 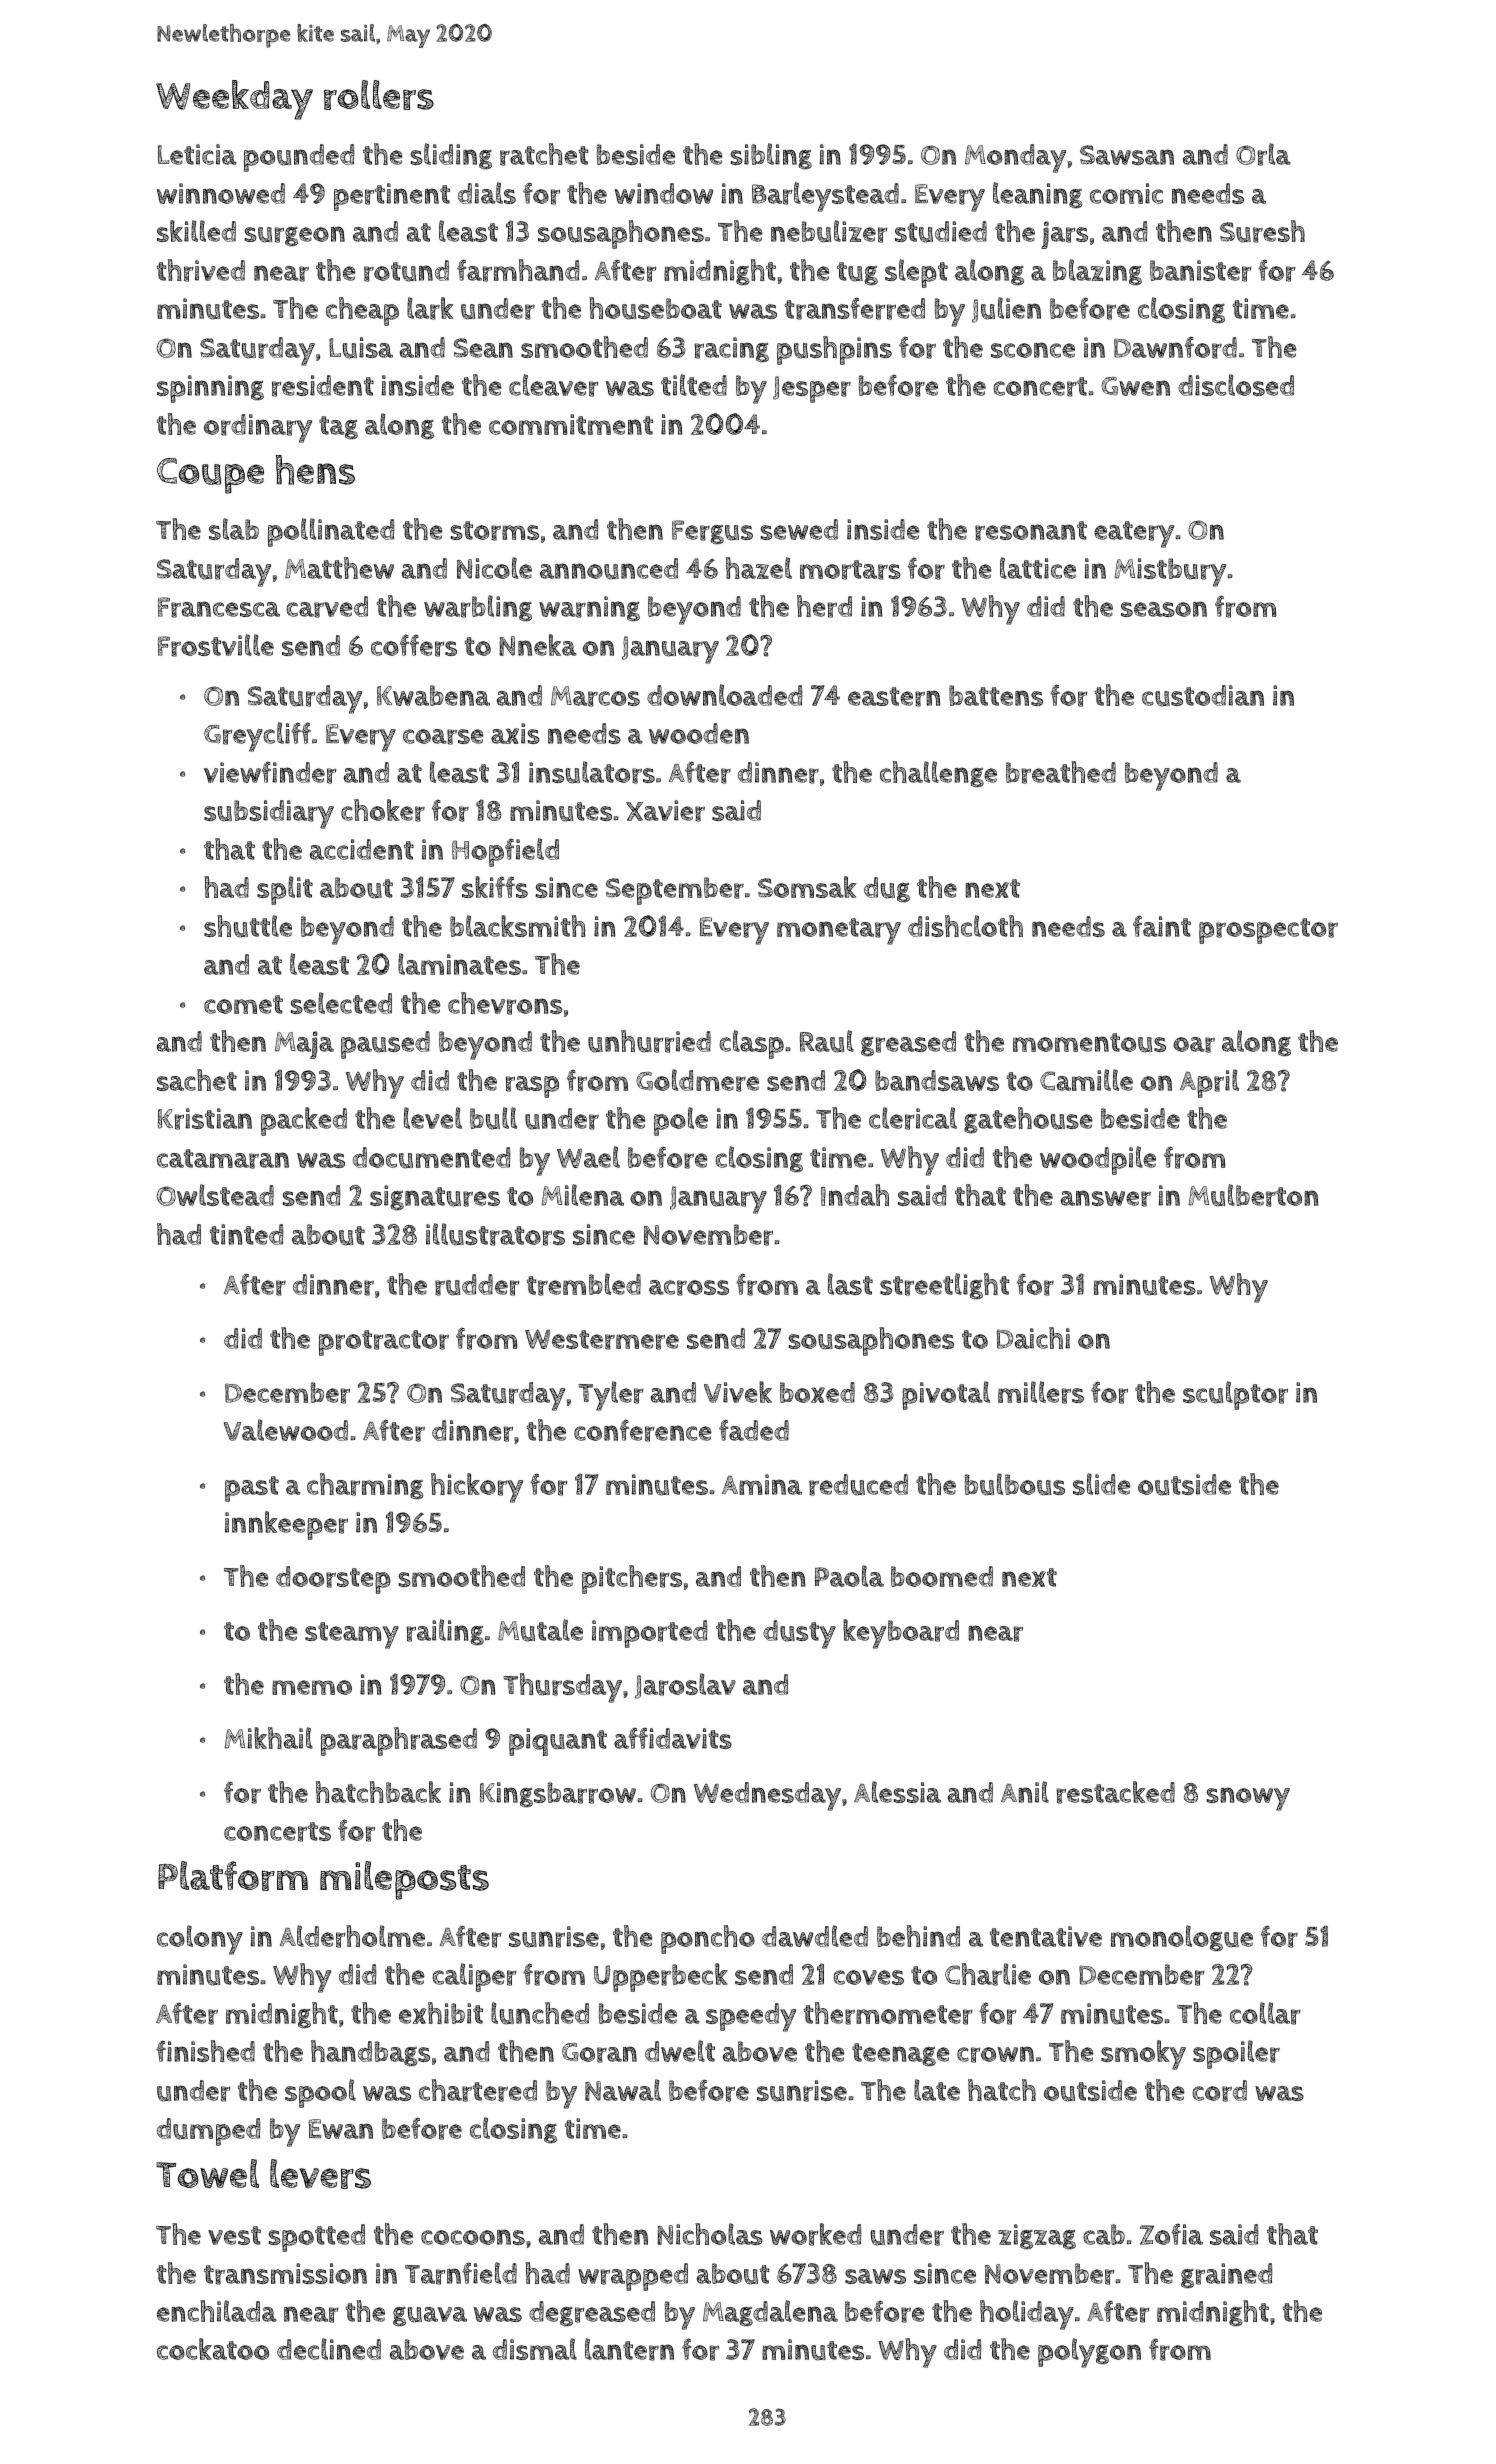 I want to click on unhurried, so click(x=649, y=1041).
